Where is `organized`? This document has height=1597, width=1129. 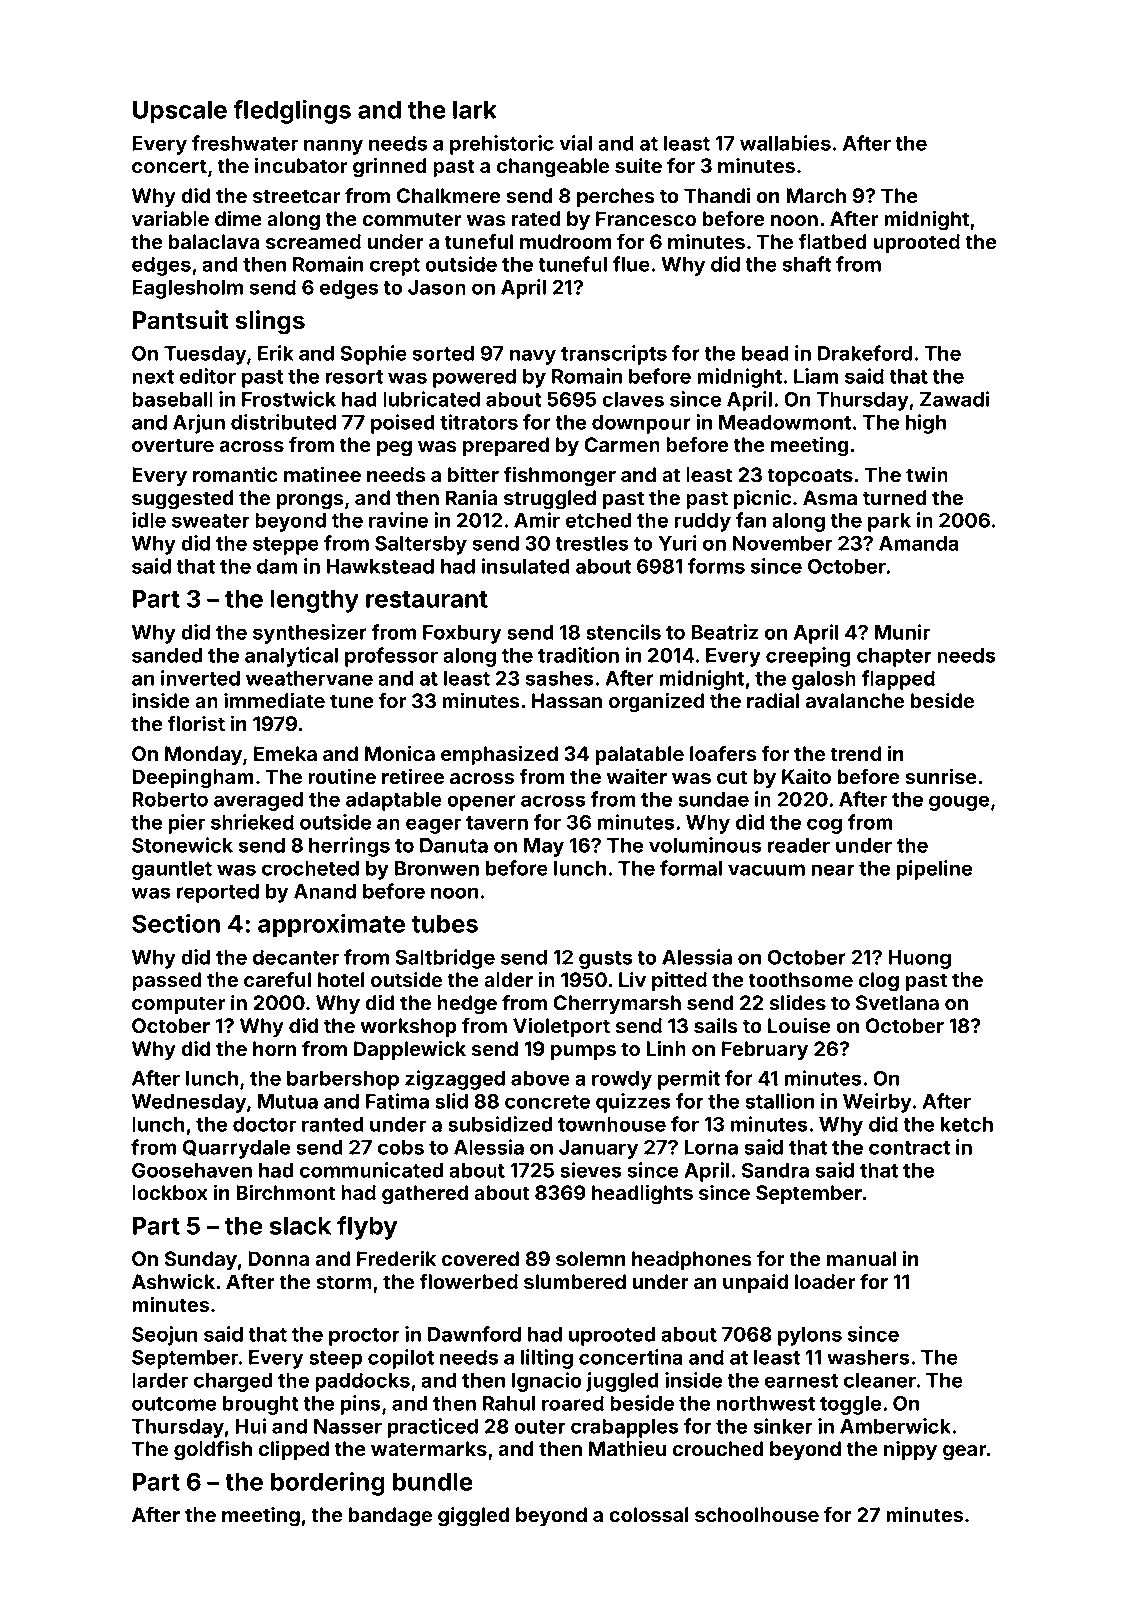 organized is located at coordinates (656, 702).
